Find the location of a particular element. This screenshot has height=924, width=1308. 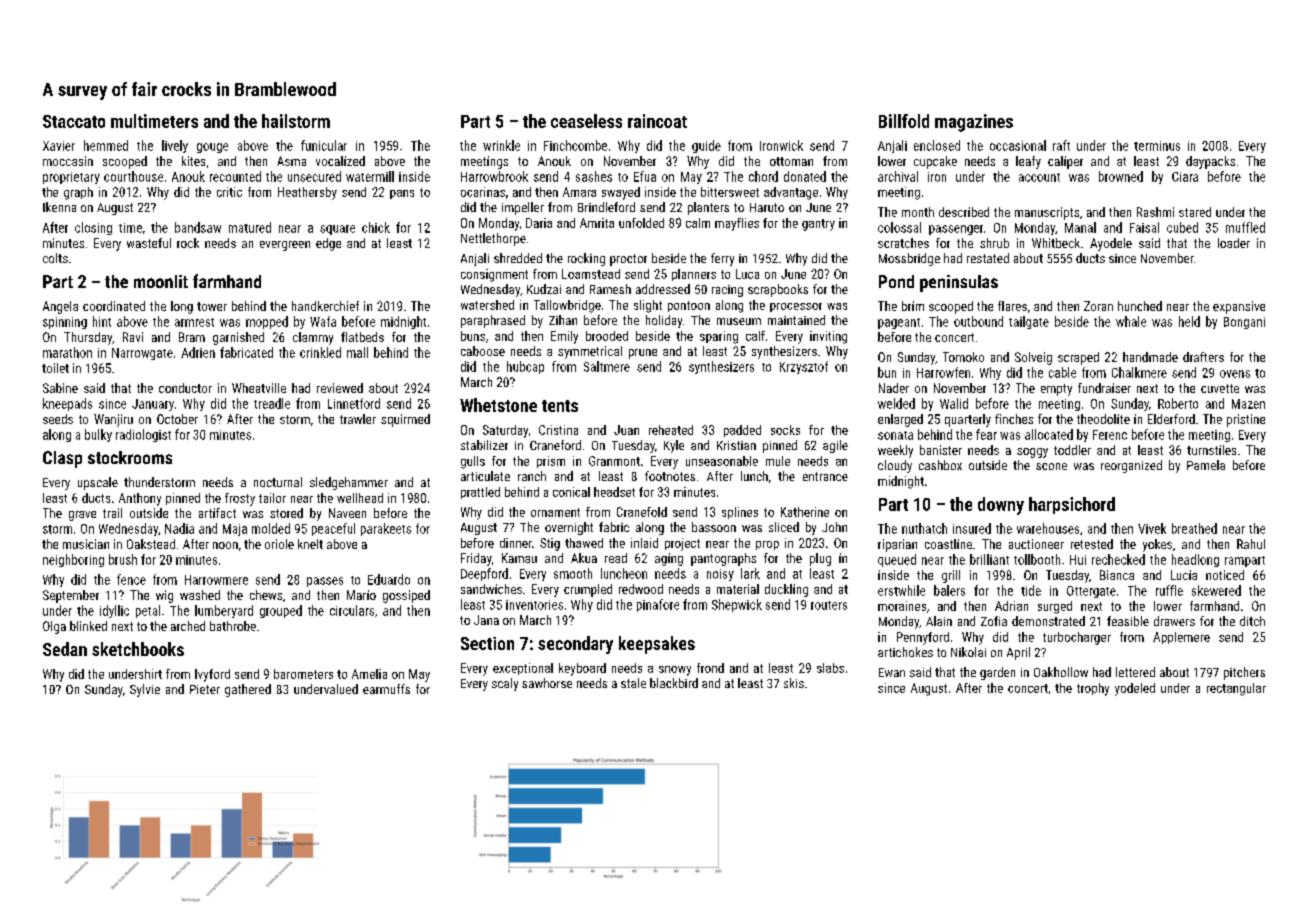

Saltmere is located at coordinates (607, 366).
